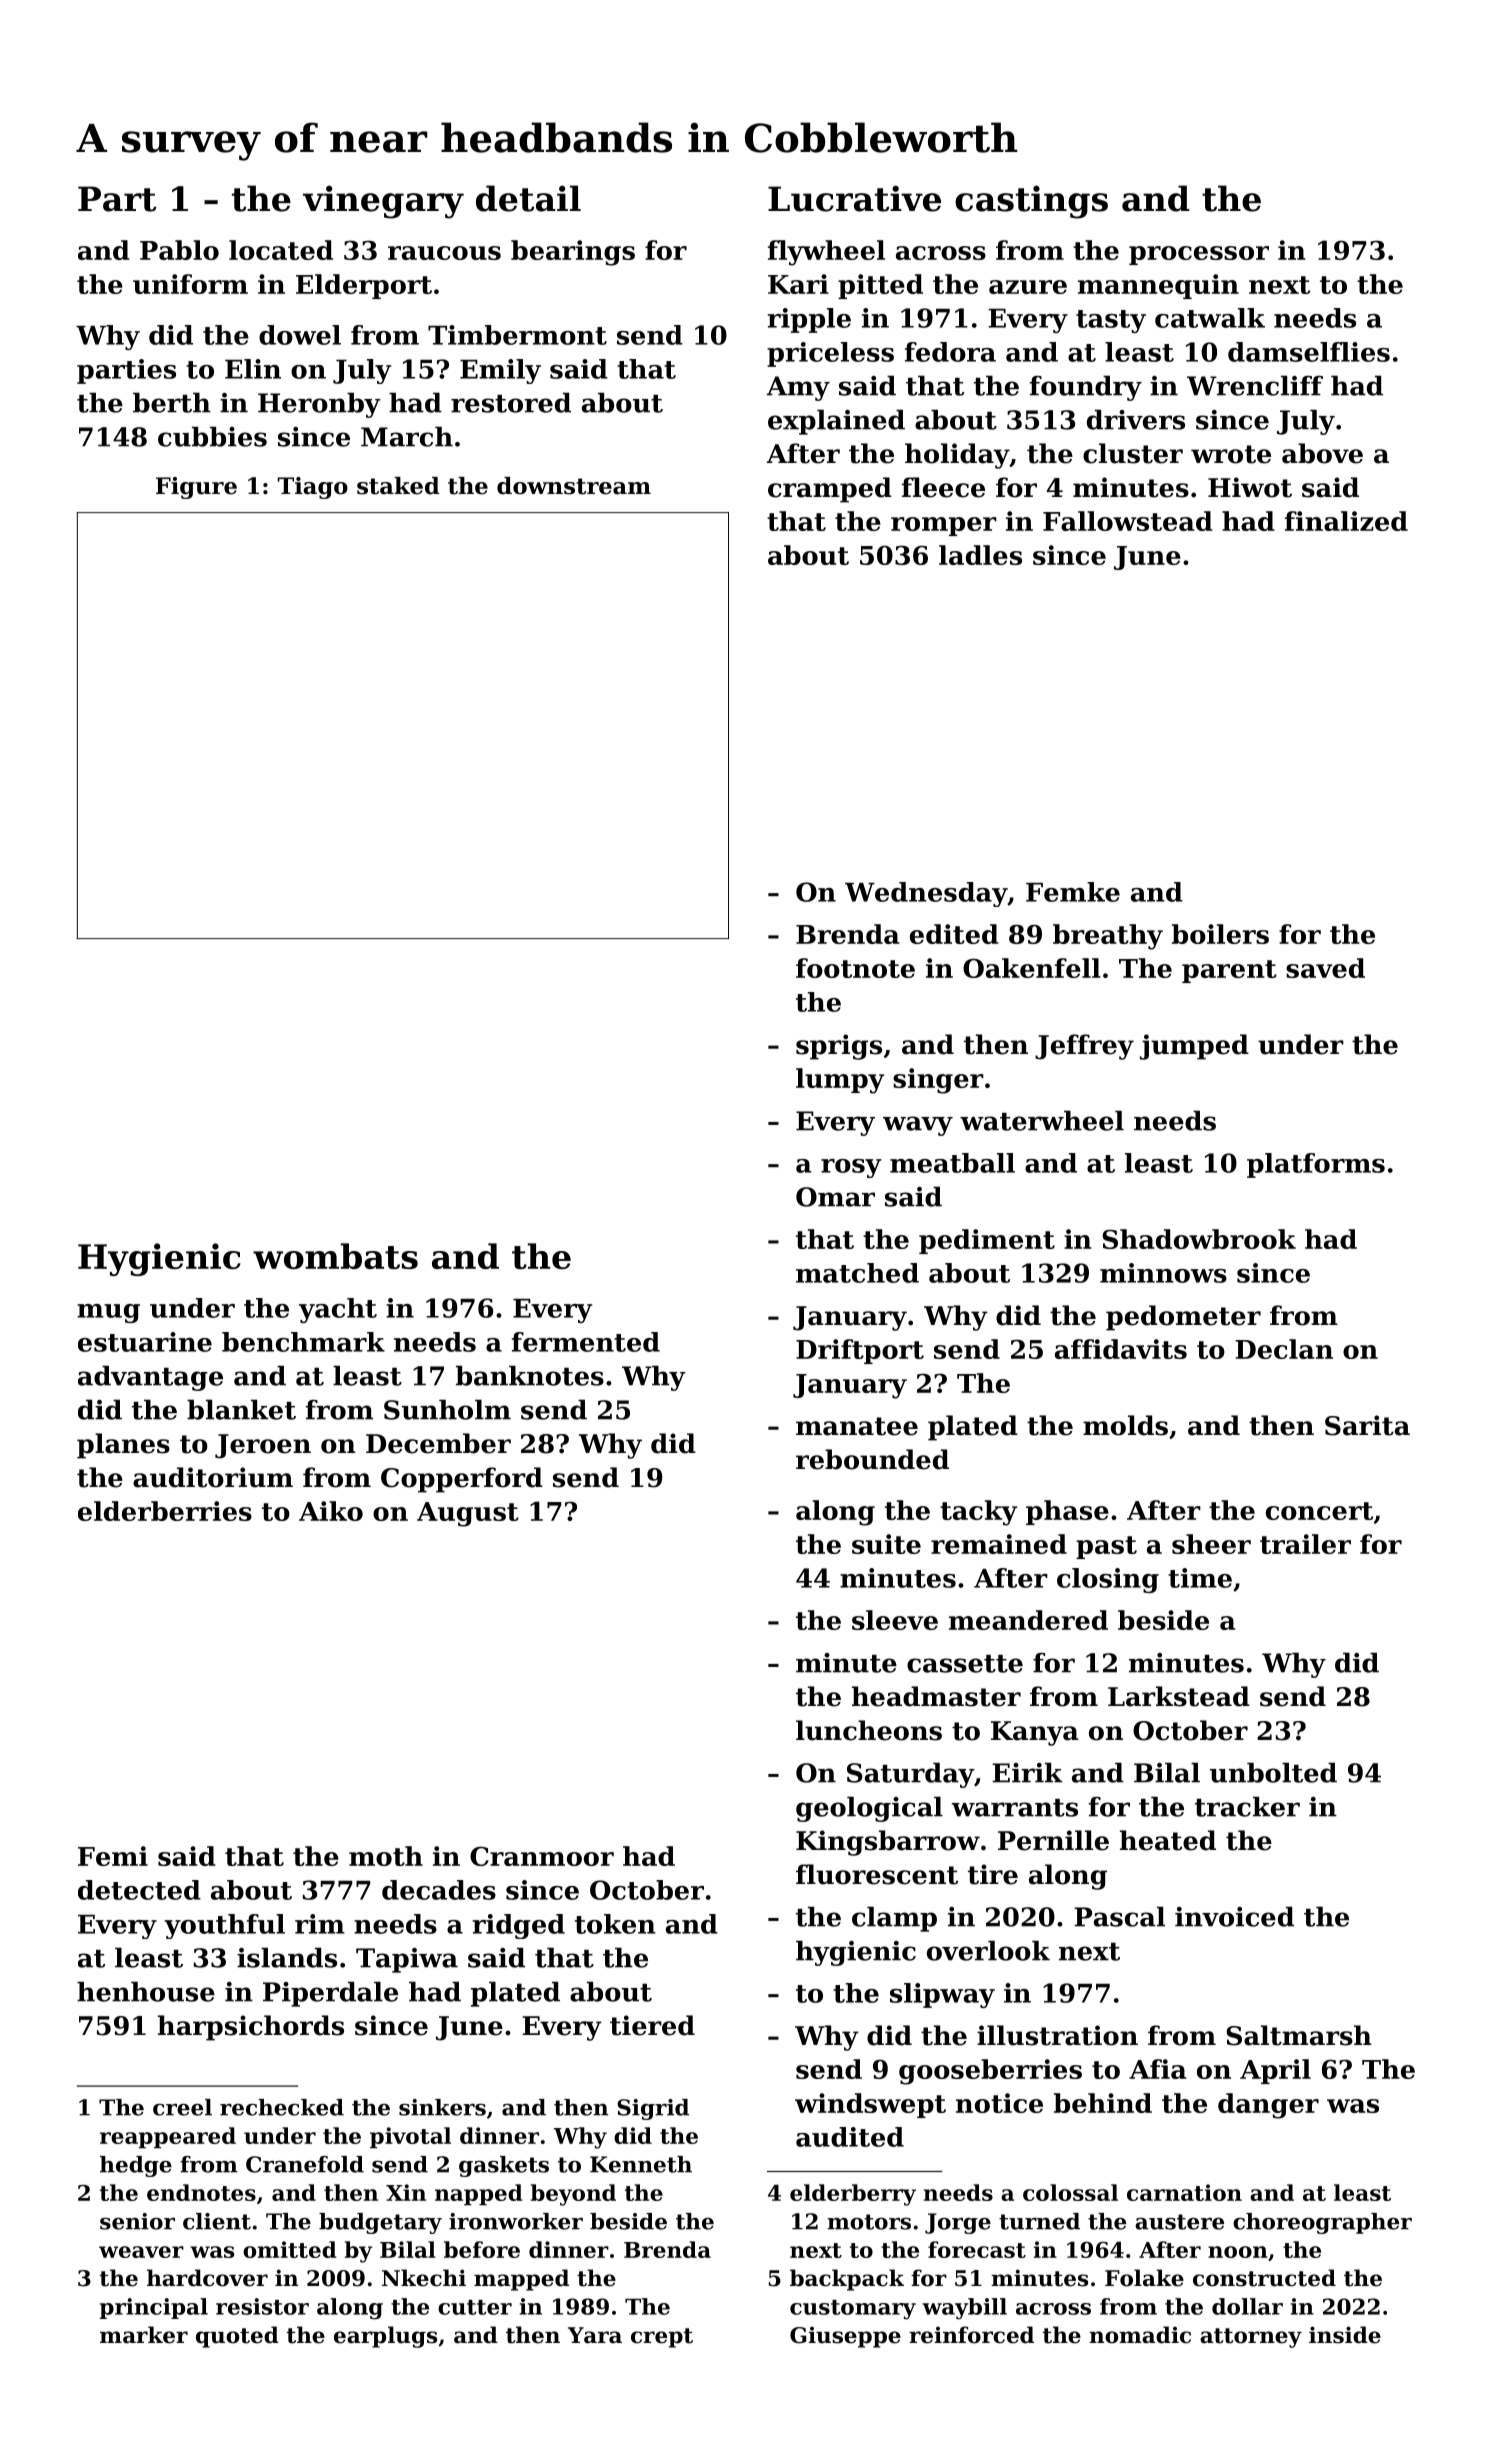 The width and height of the page is (1496, 2464). Describe the element at coordinates (196, 488) in the page. I see `Figure` at that location.
